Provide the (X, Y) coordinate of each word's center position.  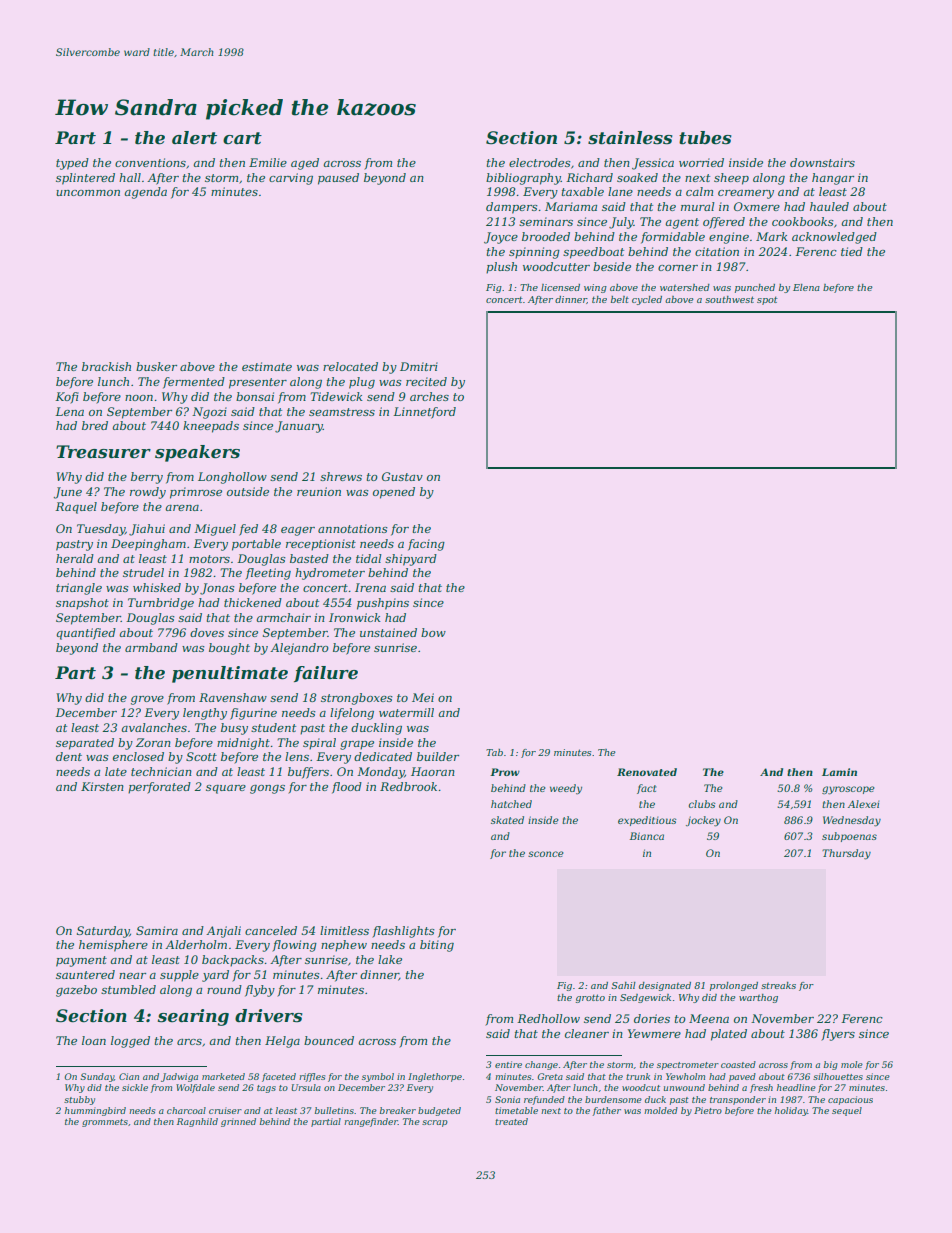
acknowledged (834, 238)
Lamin (839, 772)
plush (501, 268)
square (226, 789)
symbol (378, 1077)
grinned (238, 1122)
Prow (505, 772)
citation (717, 251)
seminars (546, 221)
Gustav (402, 476)
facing (426, 545)
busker (156, 366)
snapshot (82, 604)
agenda (145, 193)
